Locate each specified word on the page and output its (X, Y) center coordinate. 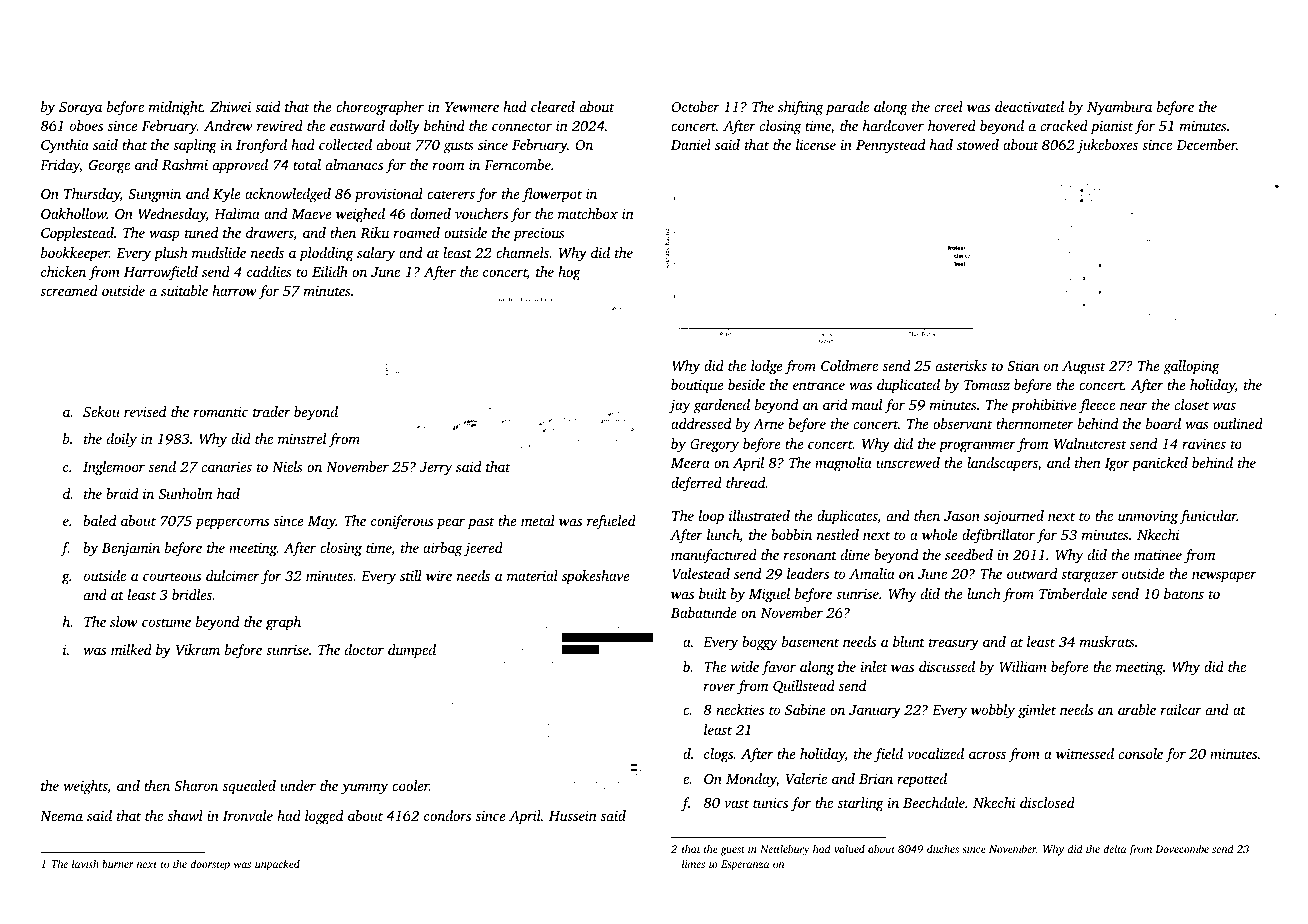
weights (85, 787)
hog (569, 273)
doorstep (210, 865)
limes (693, 863)
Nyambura (1119, 108)
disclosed (1047, 802)
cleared (553, 106)
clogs (718, 755)
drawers (270, 234)
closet (1192, 404)
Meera (690, 463)
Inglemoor (114, 468)
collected (345, 144)
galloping (1191, 367)
